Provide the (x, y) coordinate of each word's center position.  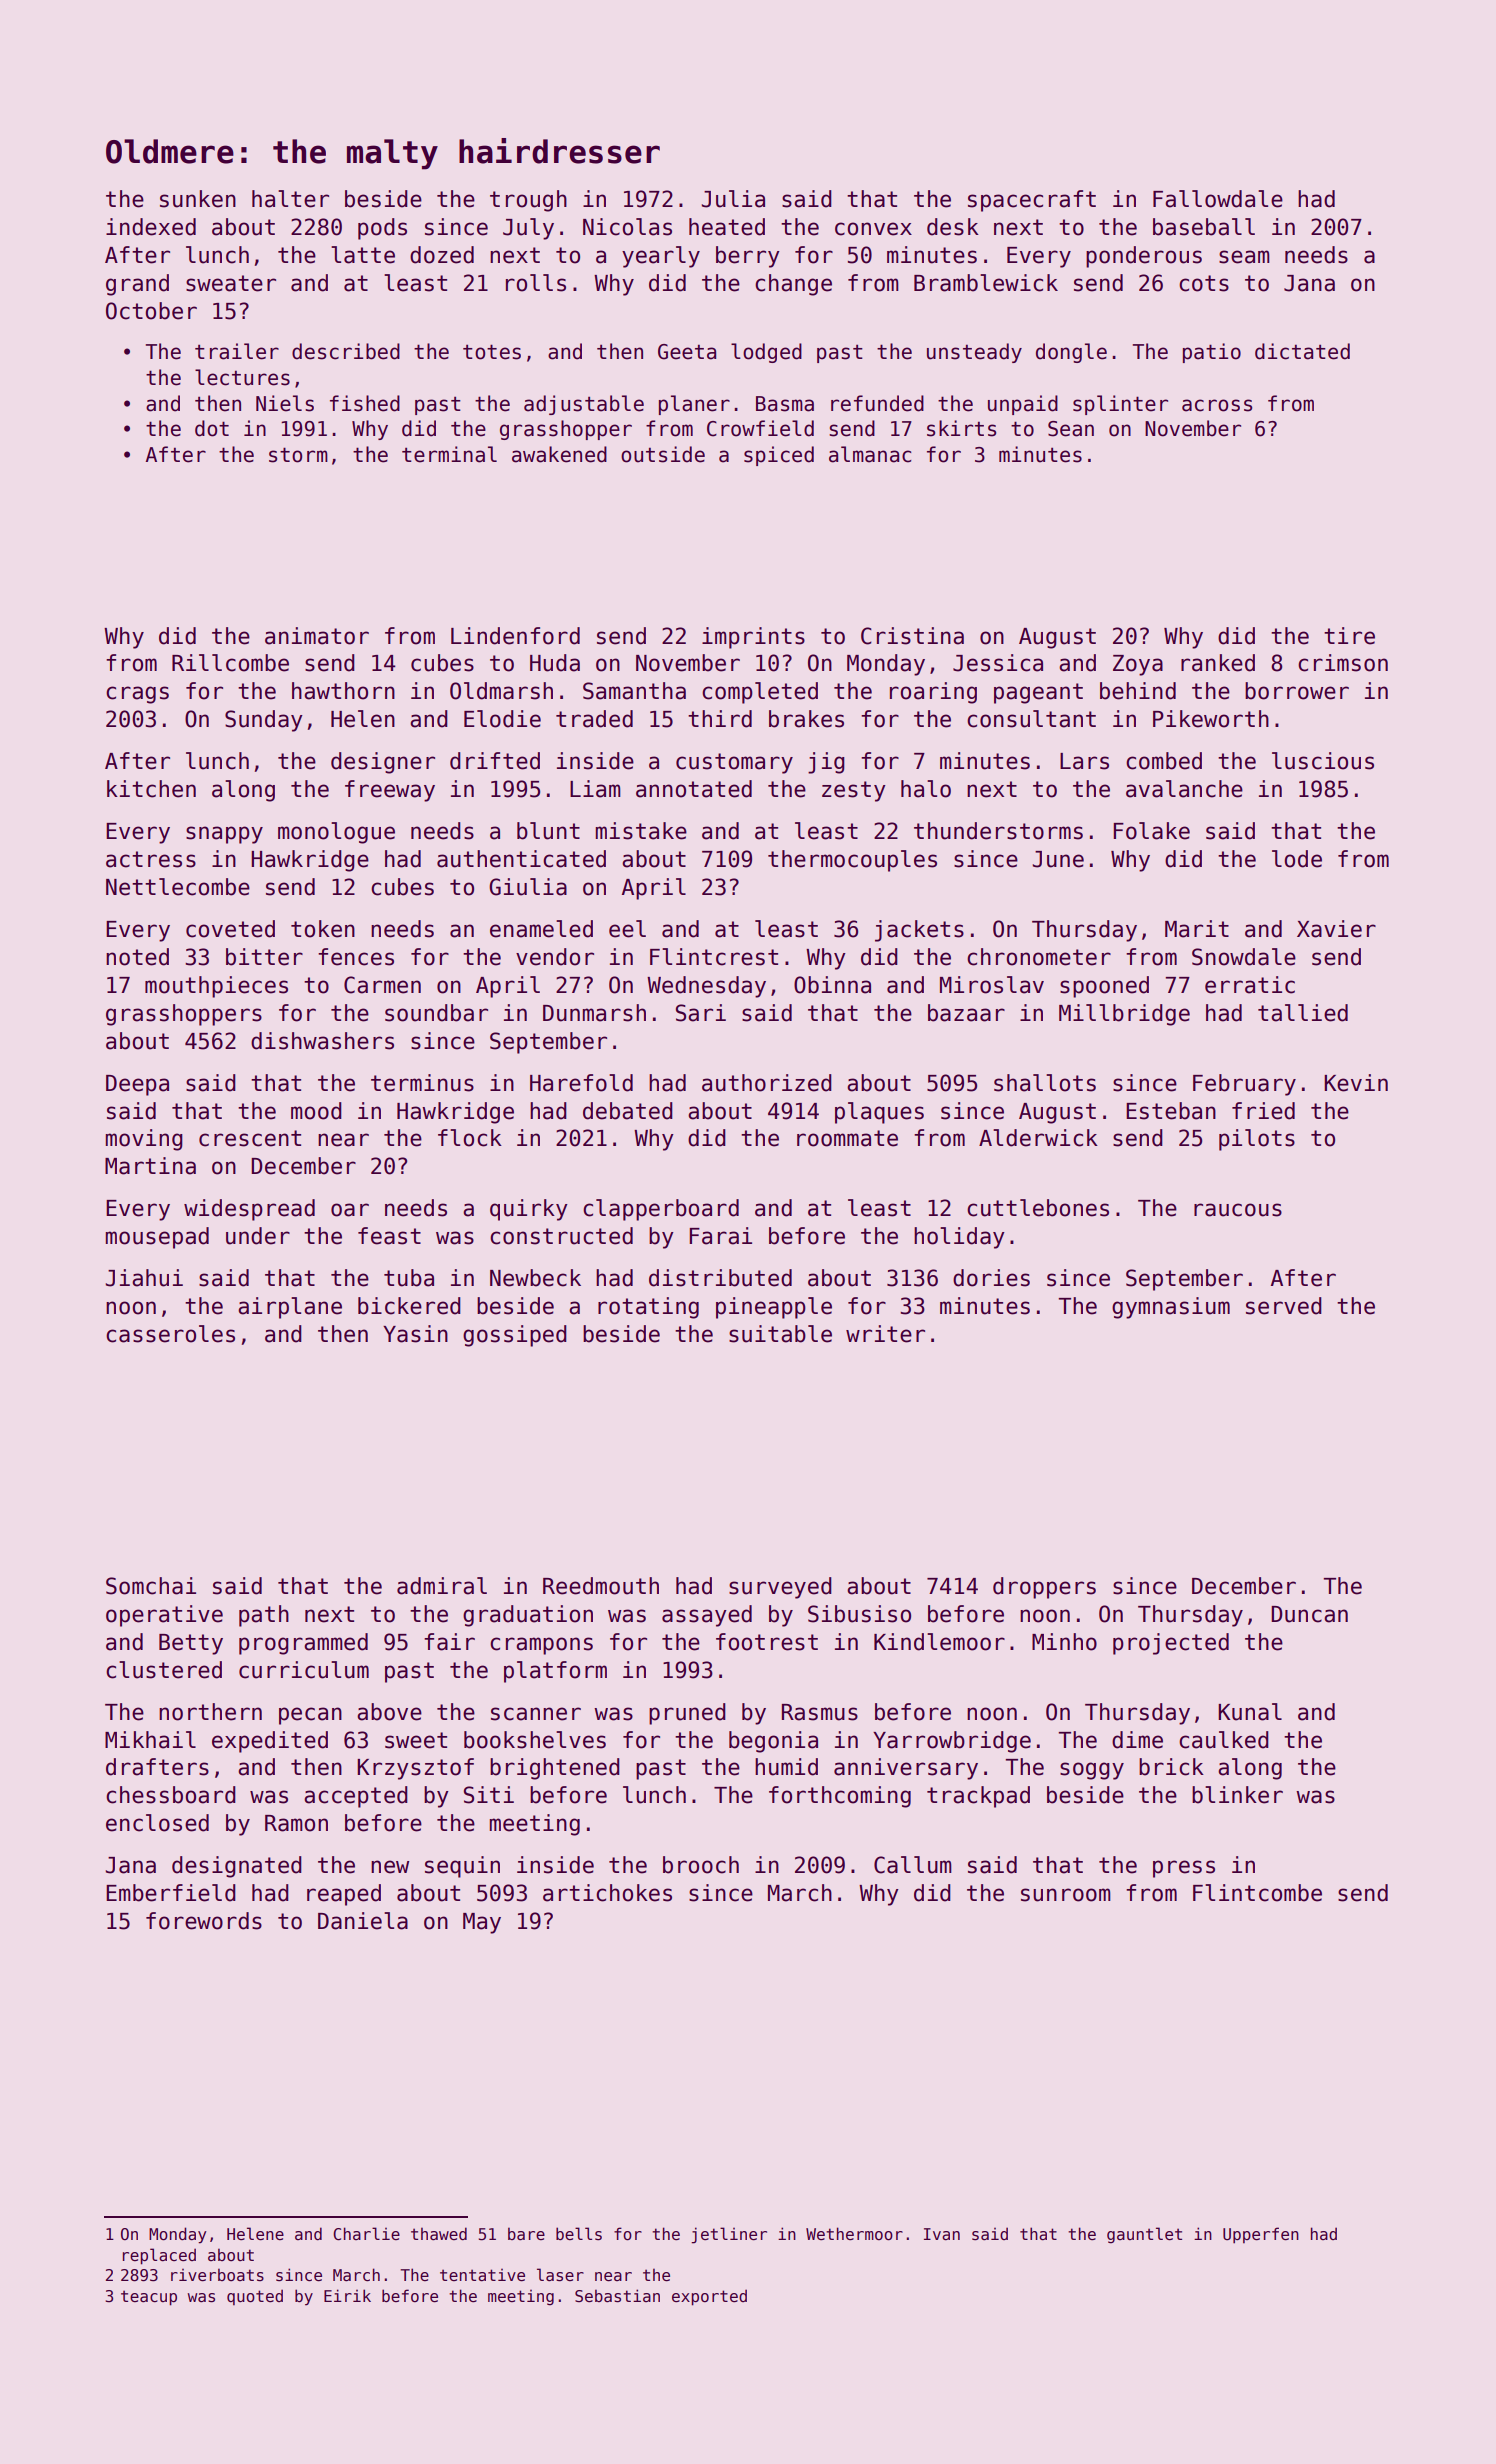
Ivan (942, 2234)
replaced (159, 2256)
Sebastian (617, 2296)
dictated (1302, 351)
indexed (151, 227)
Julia (733, 199)
